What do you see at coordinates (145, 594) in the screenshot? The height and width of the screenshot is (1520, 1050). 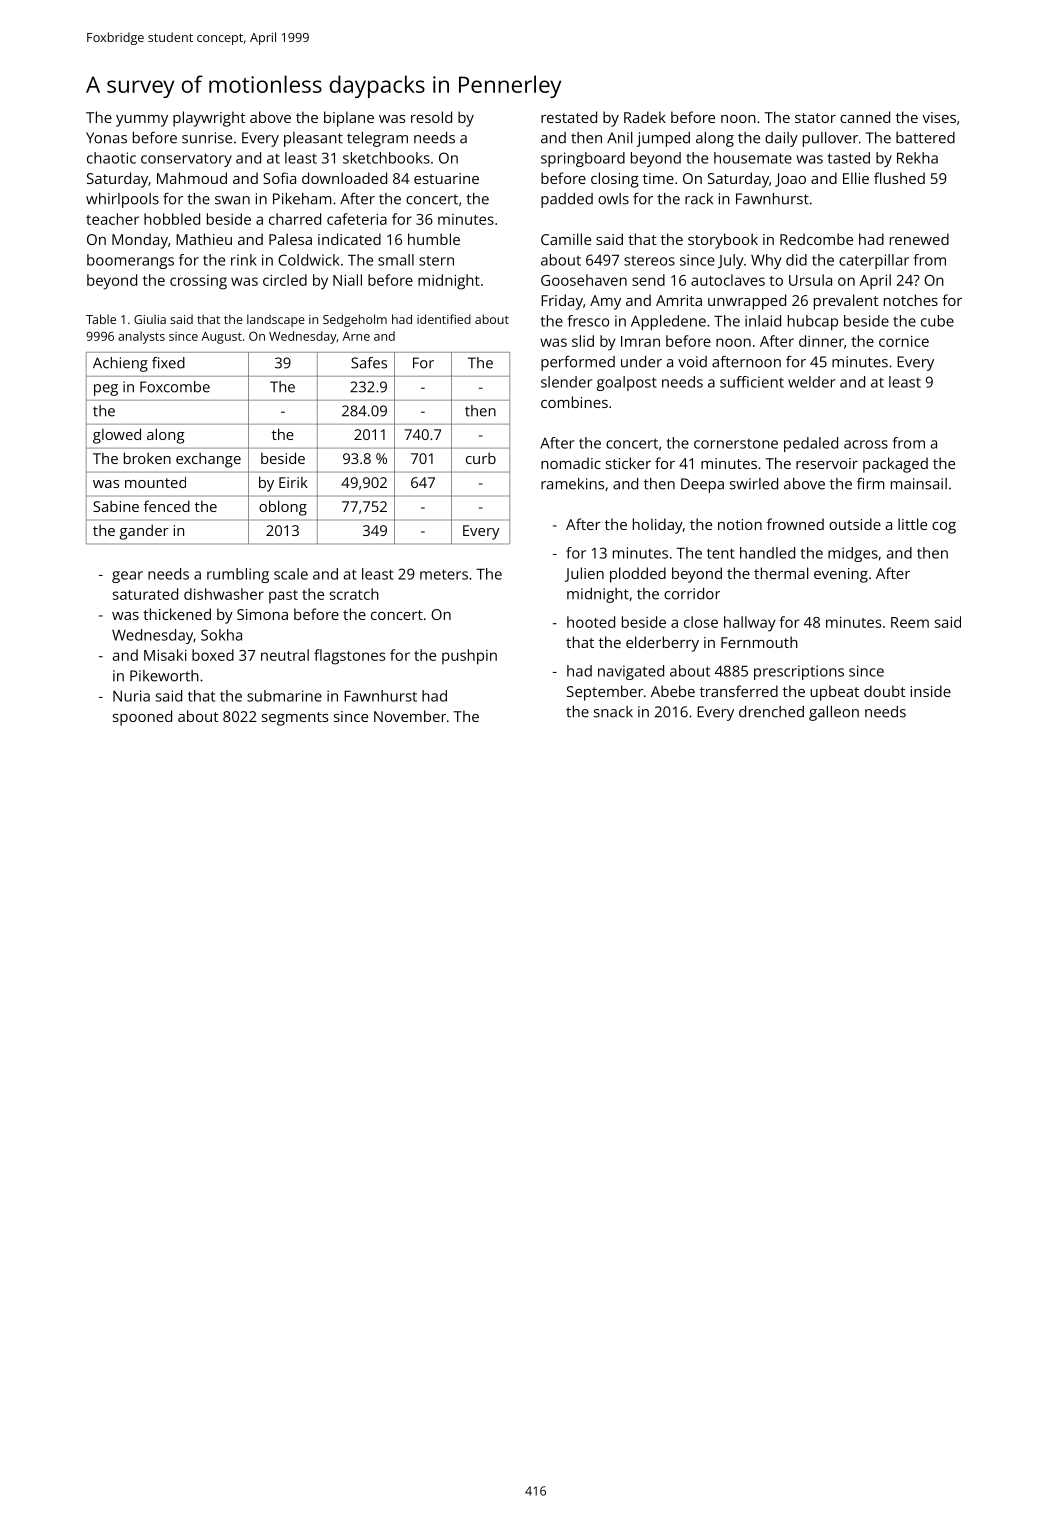 I see `saturated` at bounding box center [145, 594].
